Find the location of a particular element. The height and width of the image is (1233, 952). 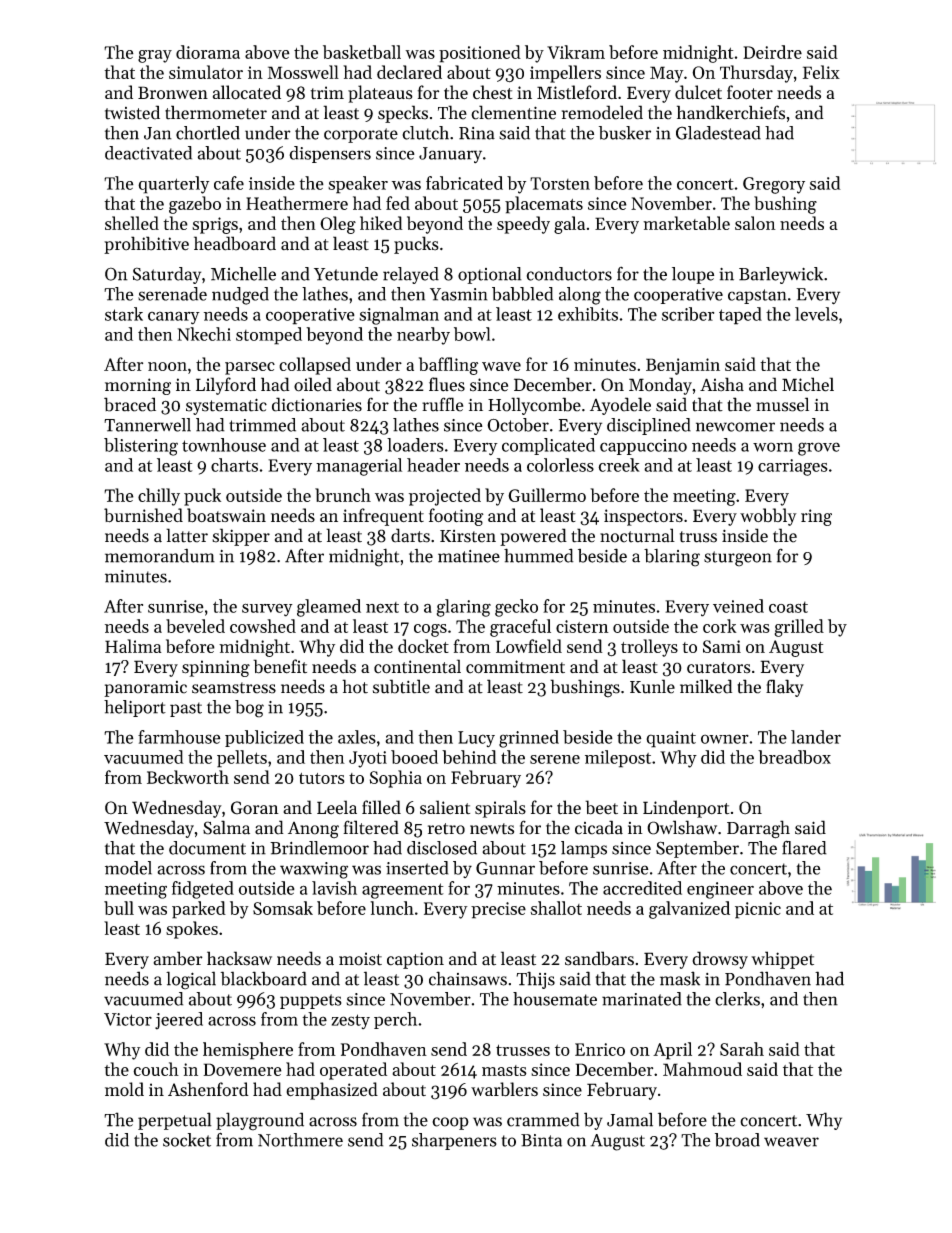

lander is located at coordinates (816, 737).
